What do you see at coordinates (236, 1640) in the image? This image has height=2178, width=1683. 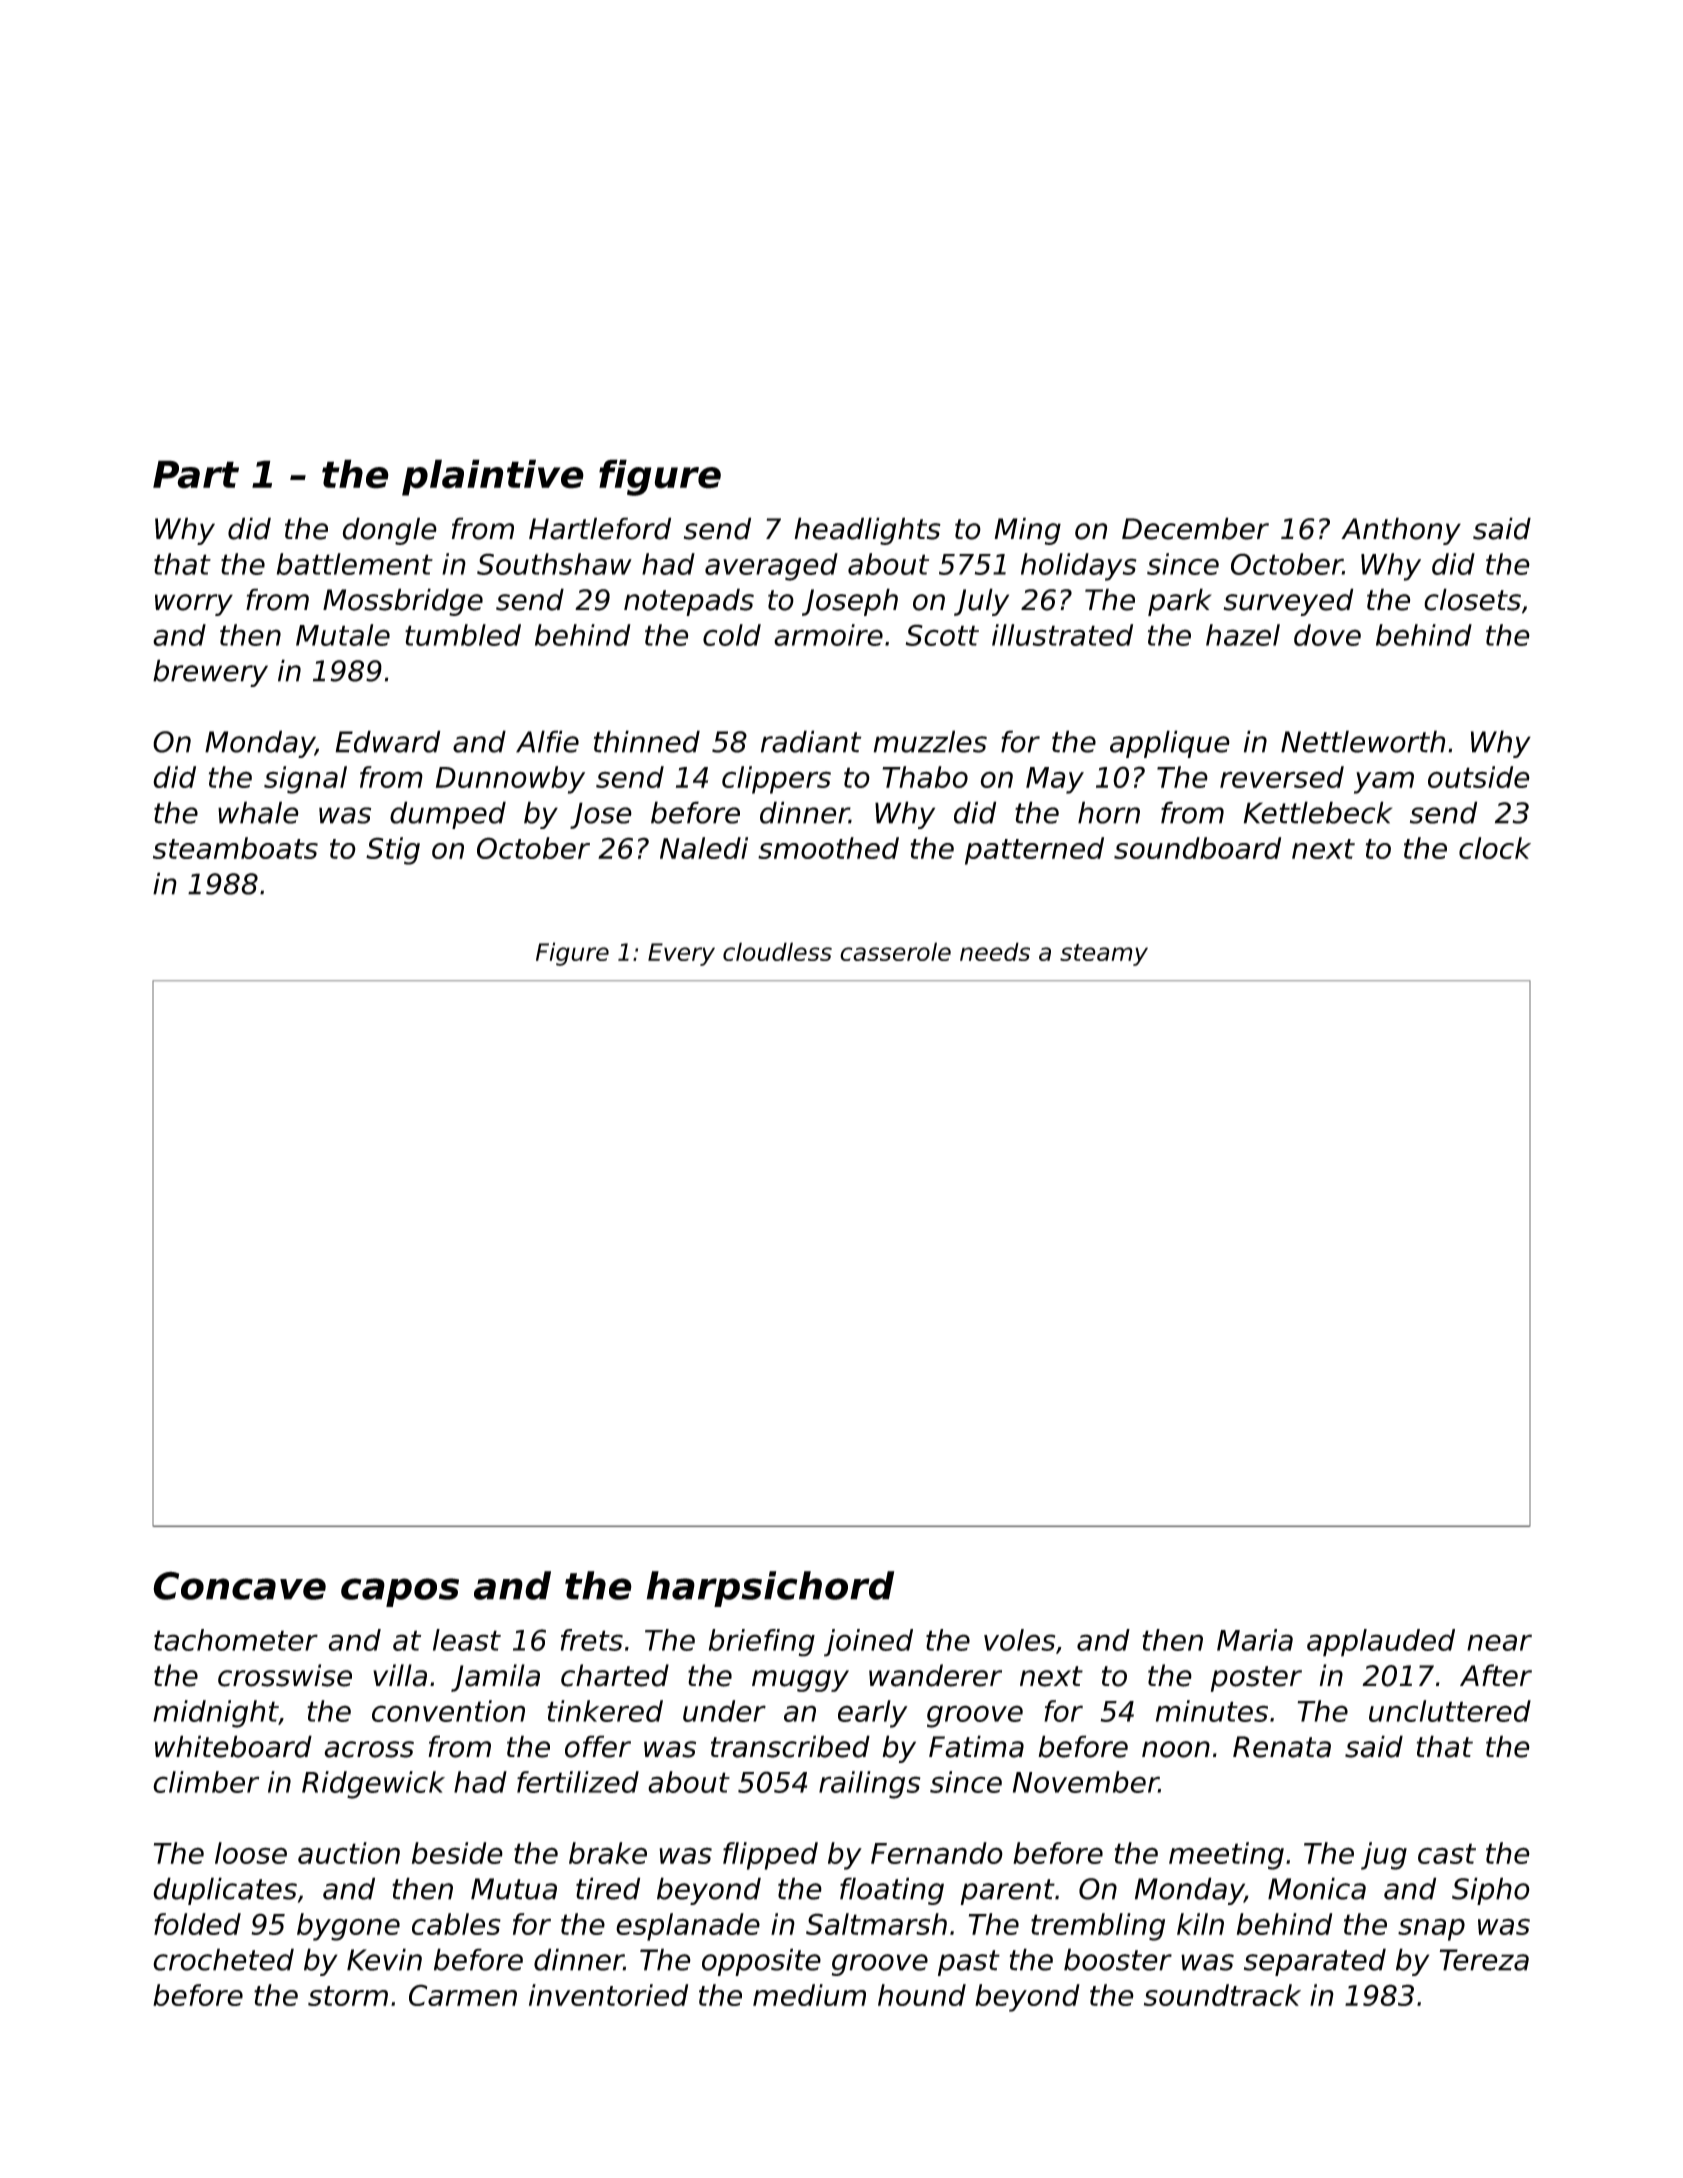 I see `tachometer` at bounding box center [236, 1640].
